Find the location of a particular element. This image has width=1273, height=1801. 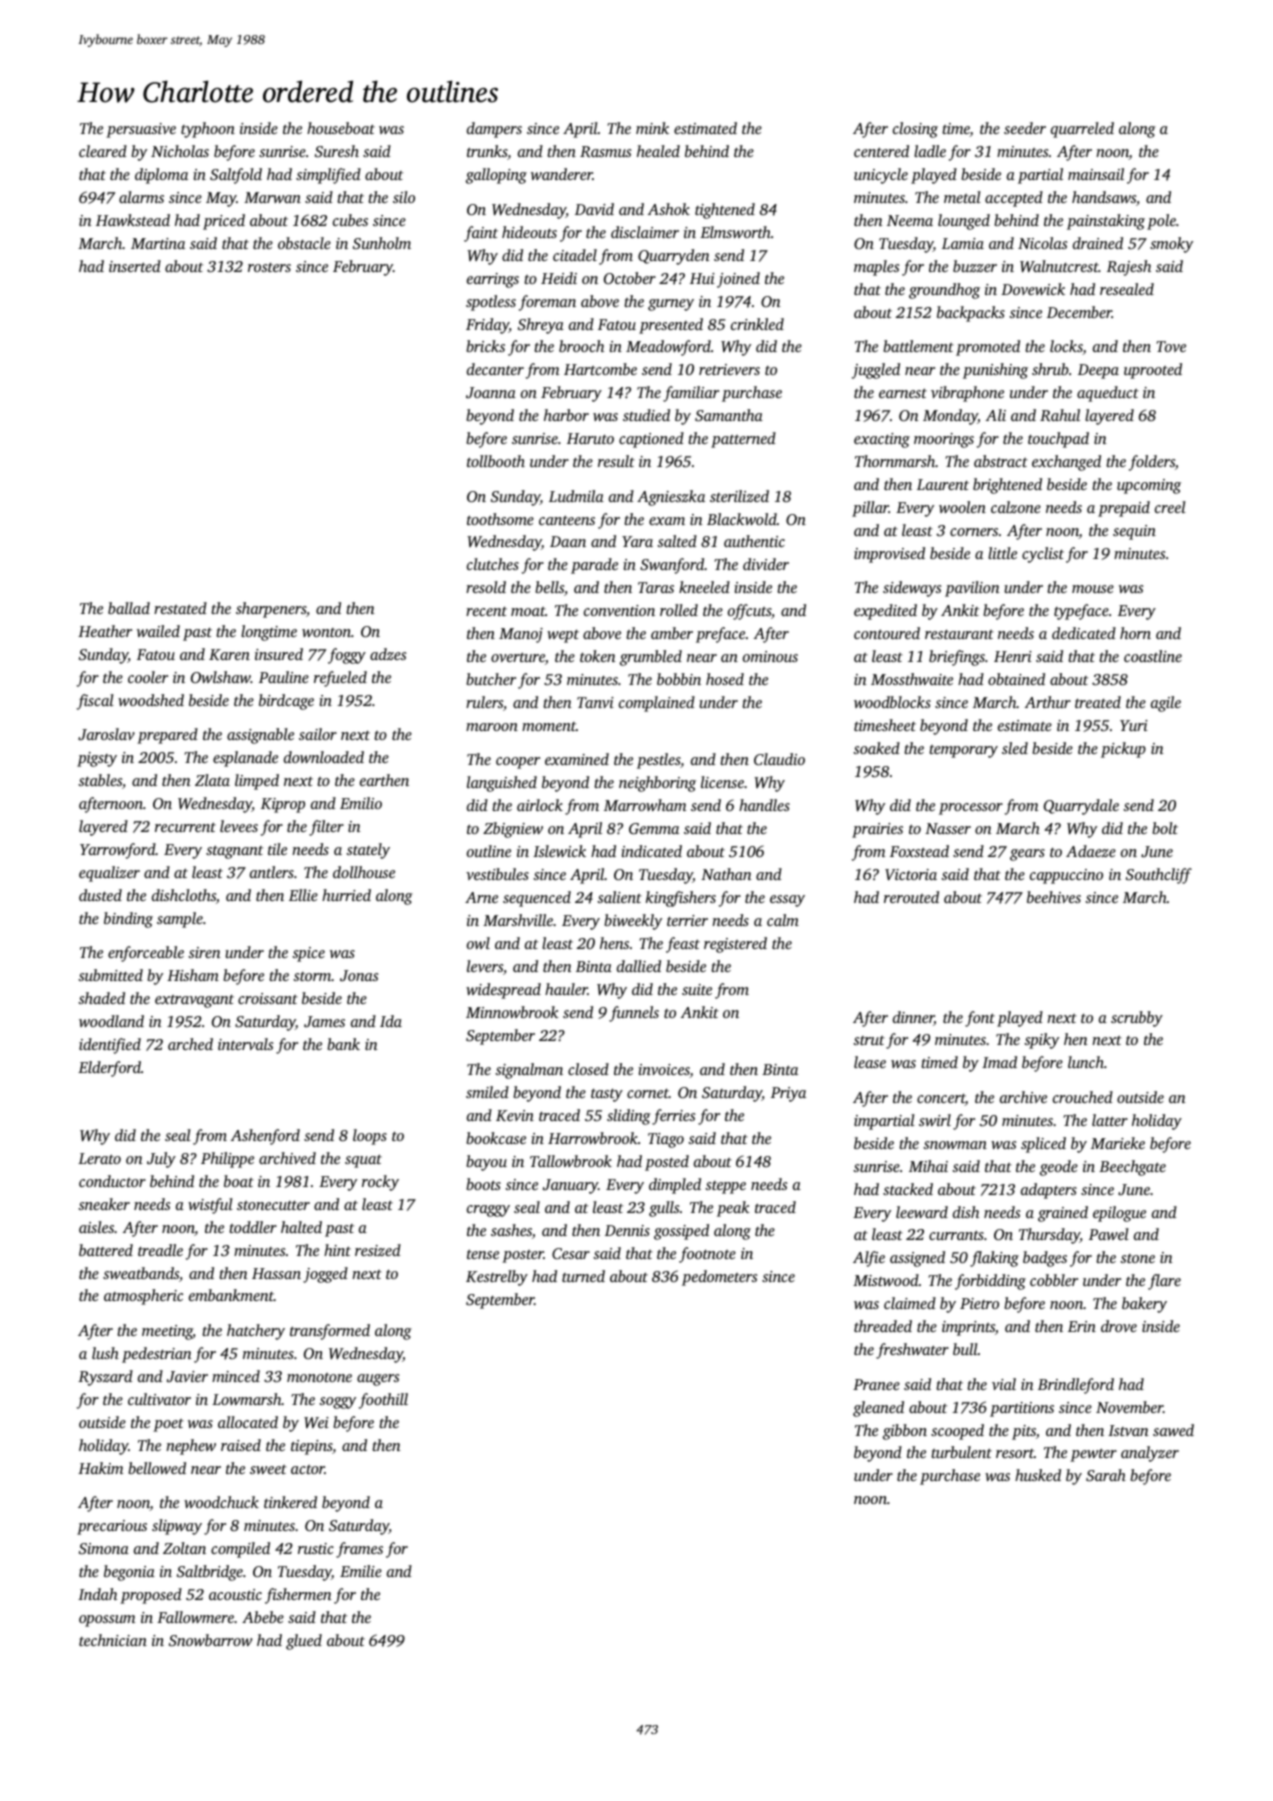

halted is located at coordinates (301, 1227).
